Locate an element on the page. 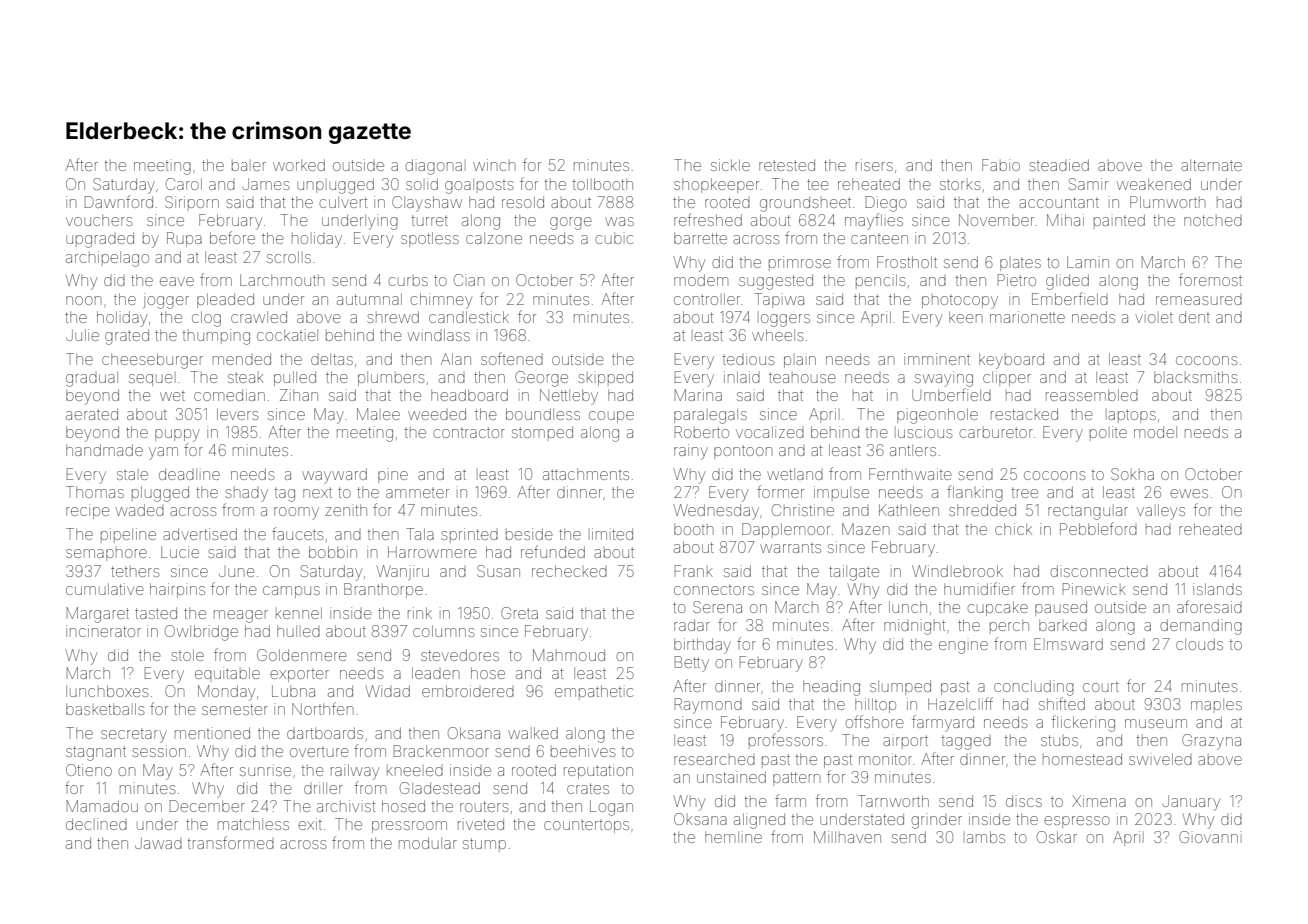  shady is located at coordinates (246, 495).
